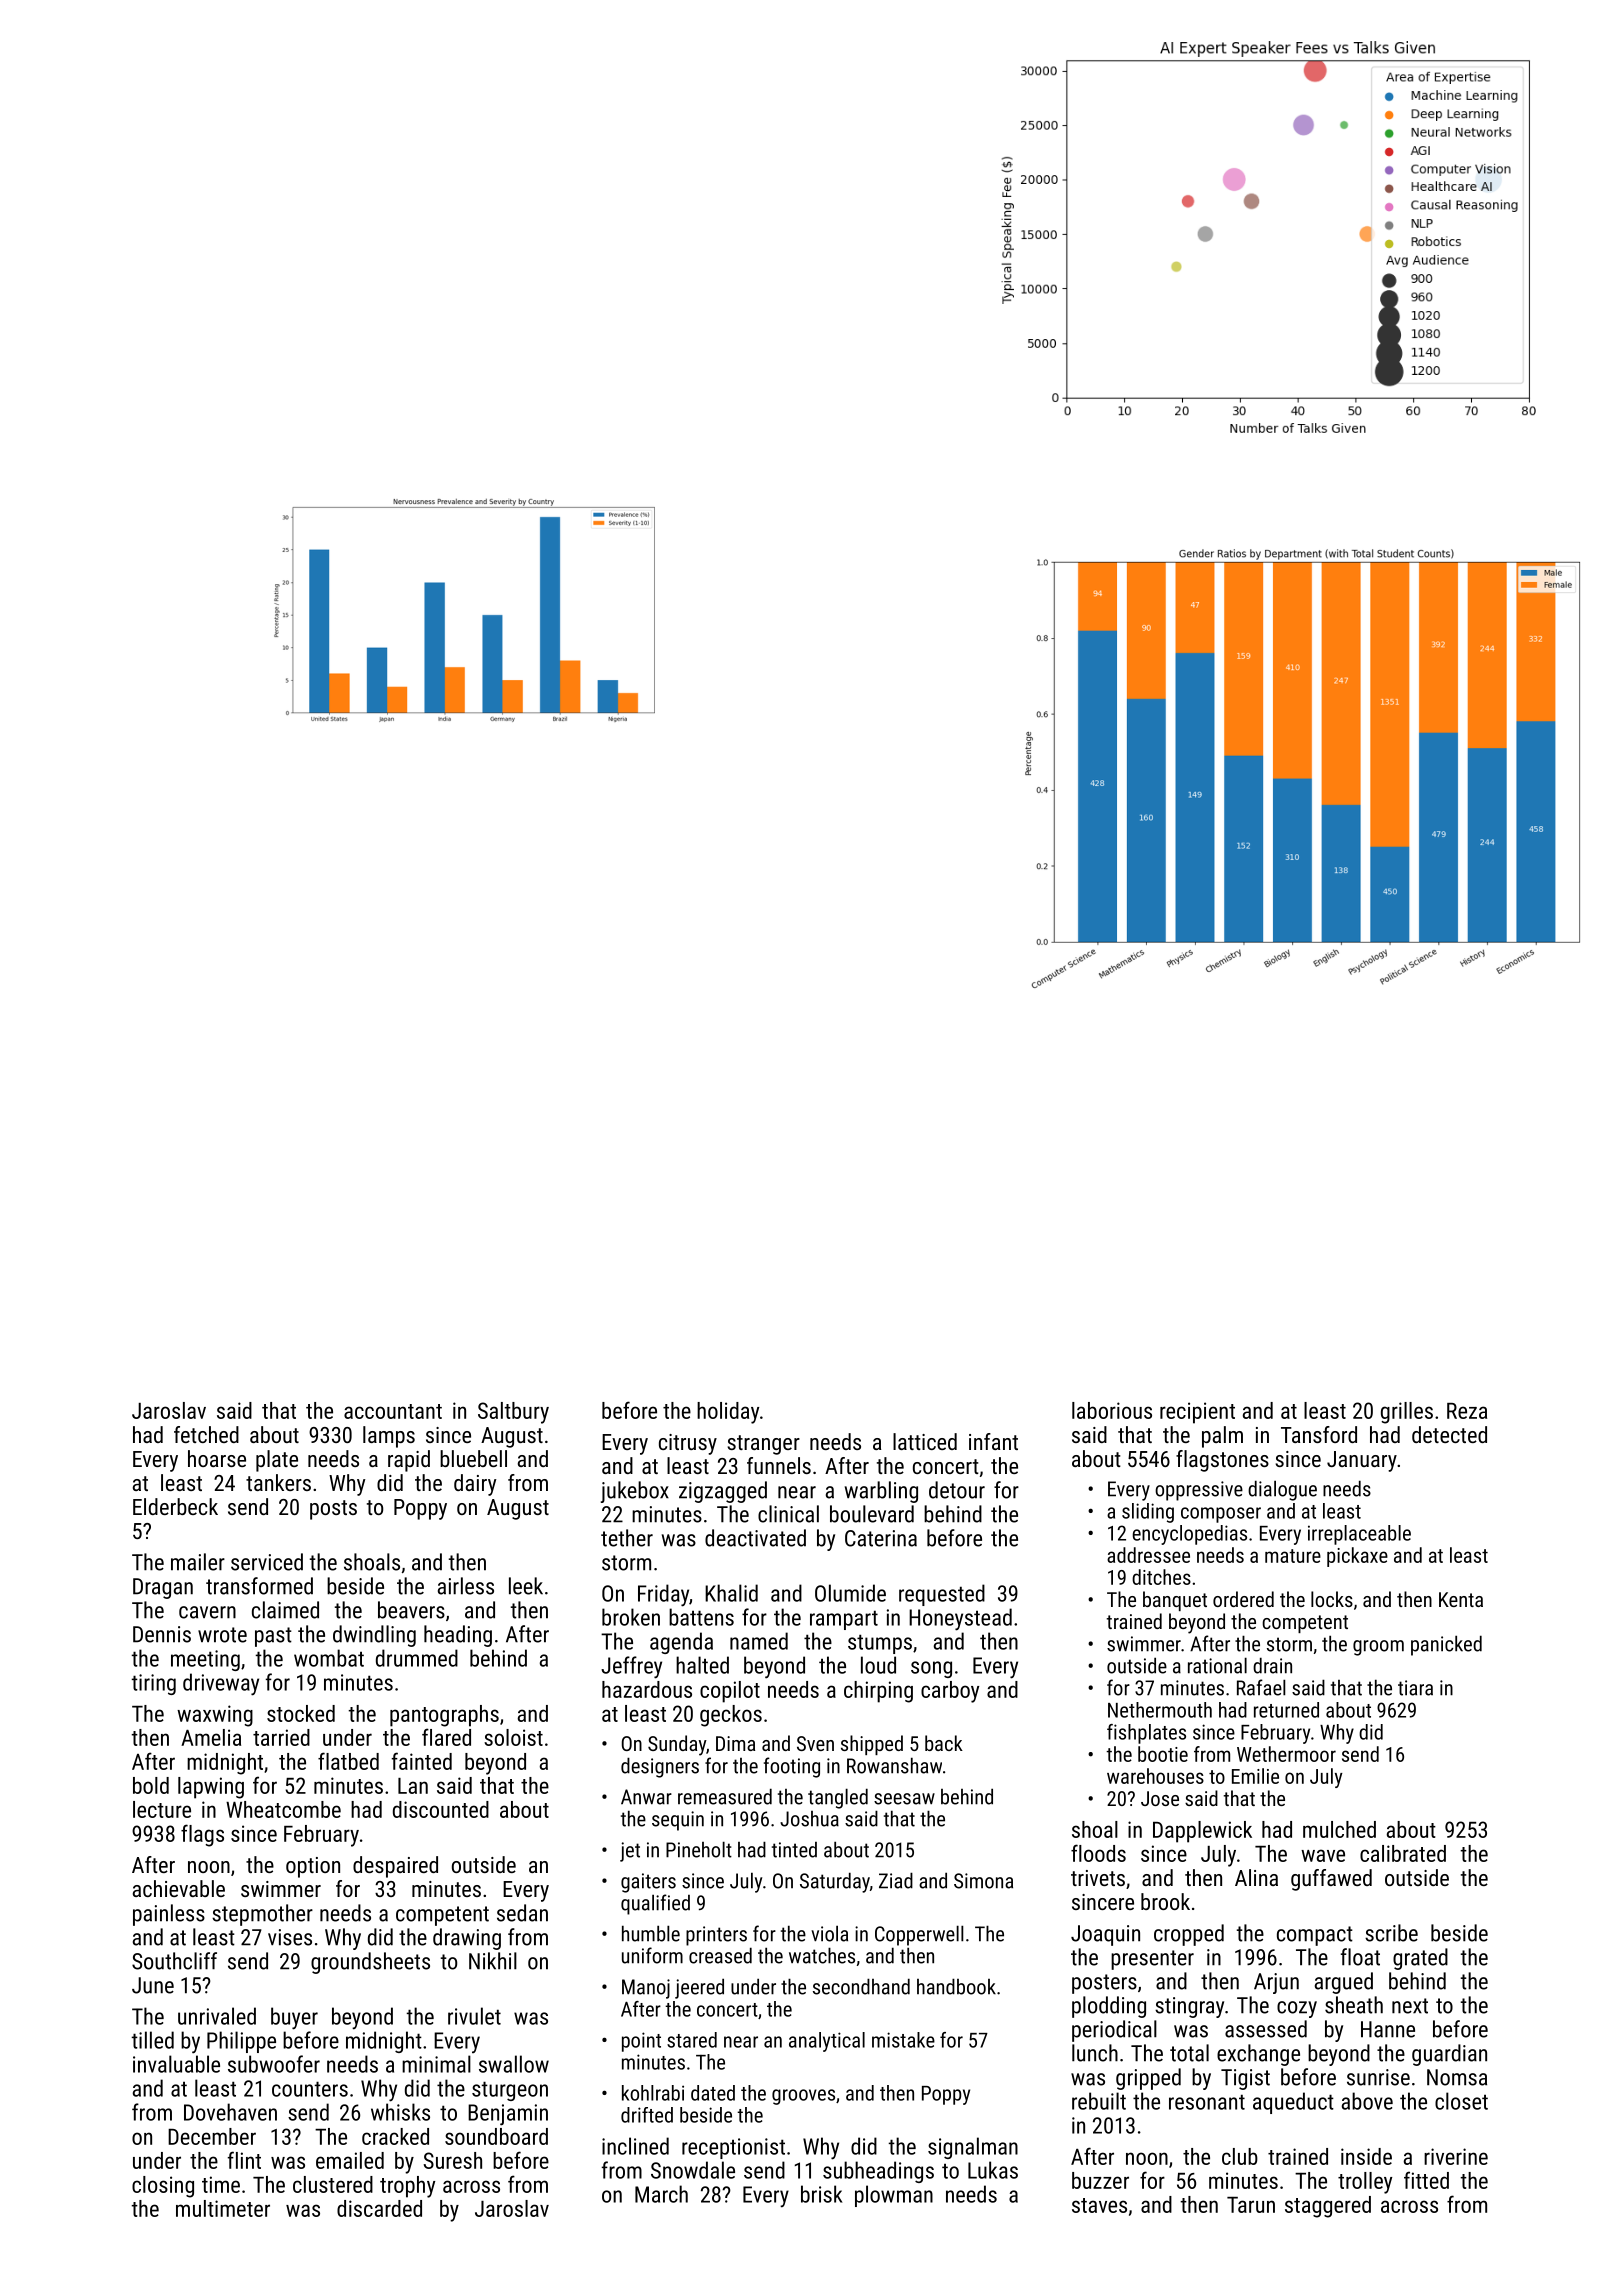  Describe the element at coordinates (957, 1490) in the image. I see `detour` at that location.
